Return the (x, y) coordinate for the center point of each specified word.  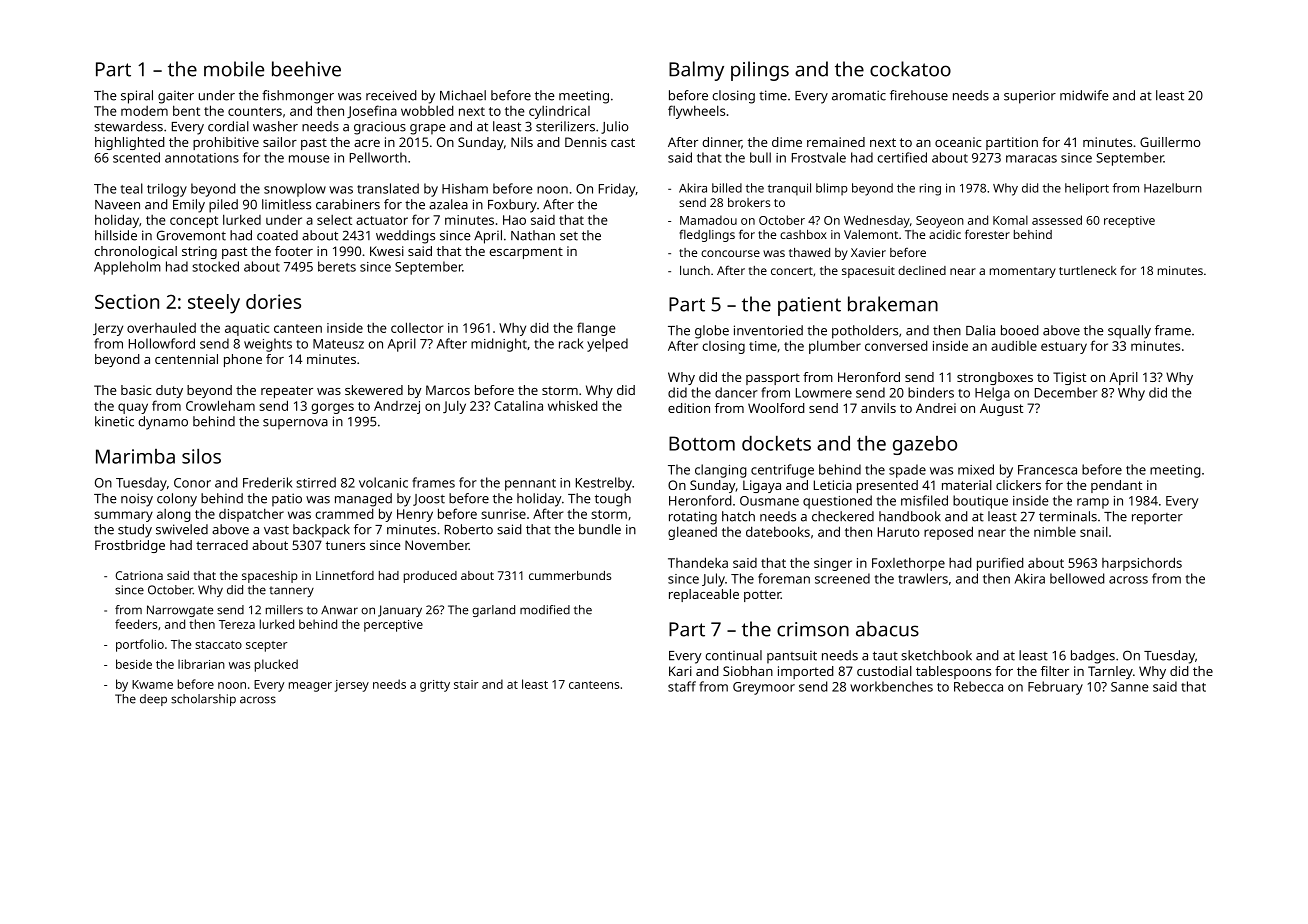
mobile (234, 69)
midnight (499, 345)
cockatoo (910, 69)
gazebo (925, 445)
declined (922, 270)
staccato (218, 645)
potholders (865, 332)
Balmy (696, 71)
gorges (332, 408)
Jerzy (108, 329)
